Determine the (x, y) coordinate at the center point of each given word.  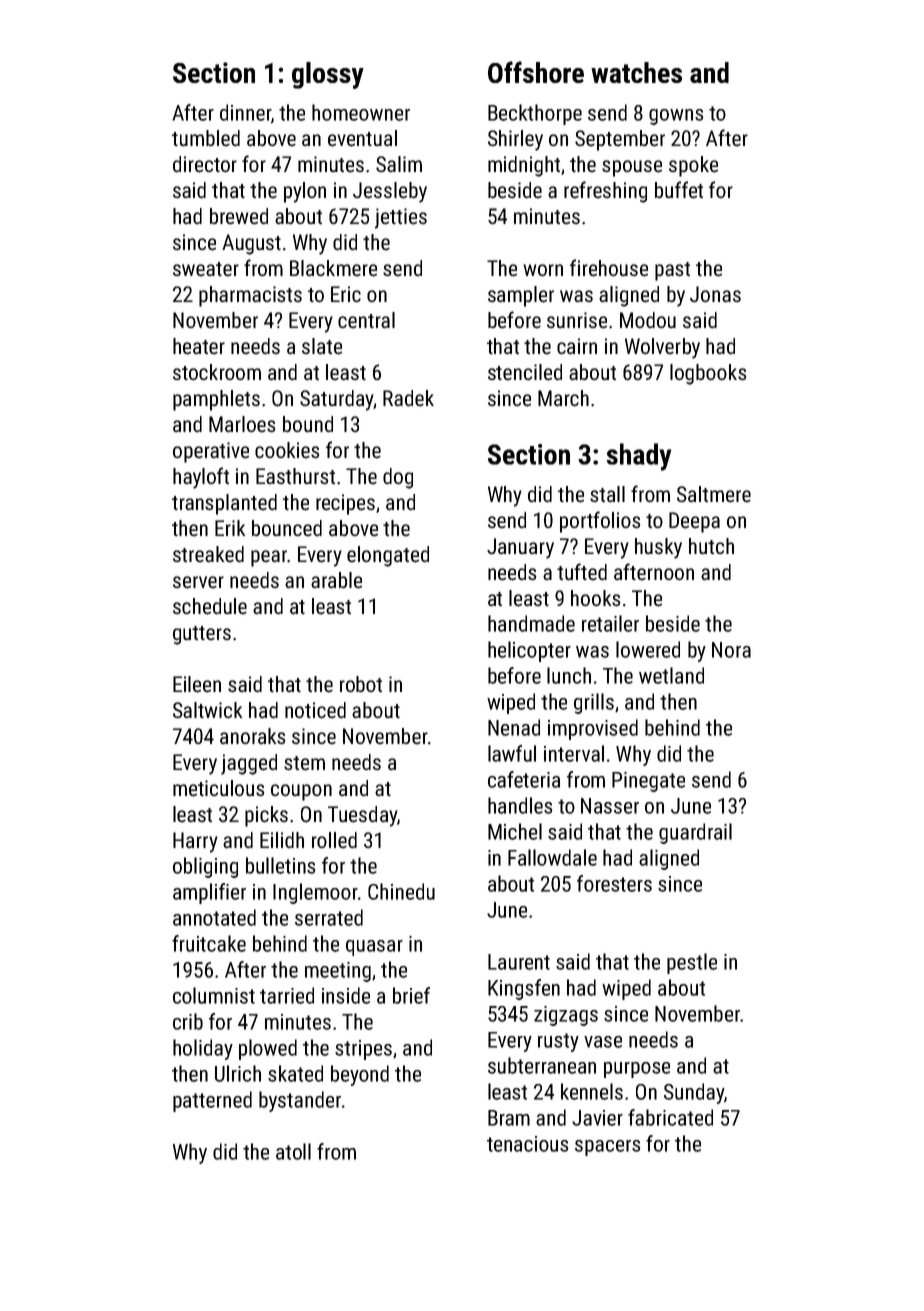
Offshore (536, 72)
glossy (328, 75)
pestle (692, 963)
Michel (515, 831)
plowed (268, 1049)
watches (636, 72)
